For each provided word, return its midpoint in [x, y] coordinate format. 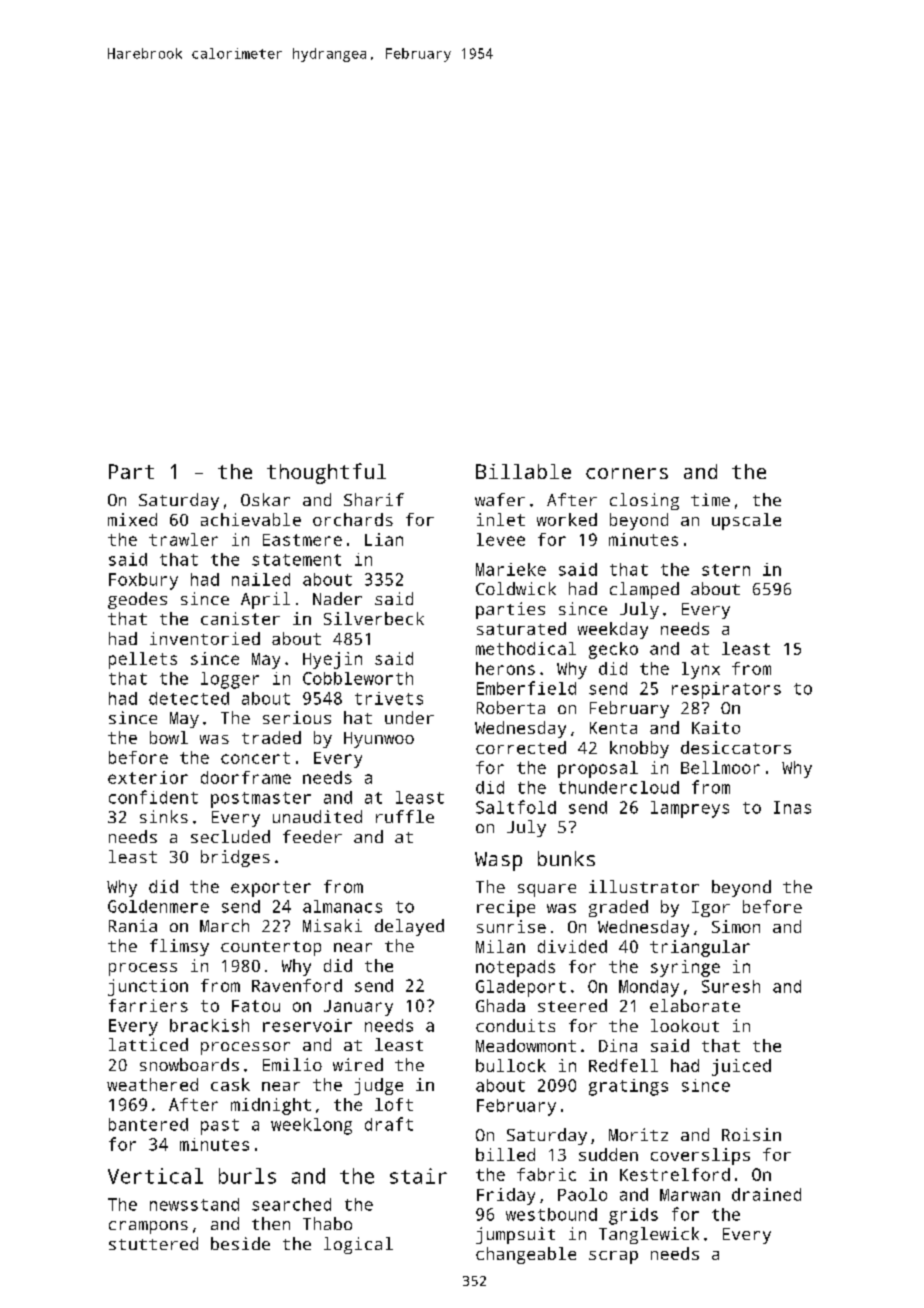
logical [358, 1245]
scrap [613, 1257]
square [547, 890]
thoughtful [326, 473]
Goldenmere [158, 906]
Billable [523, 471]
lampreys [690, 809]
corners [627, 473]
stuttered [153, 1243]
